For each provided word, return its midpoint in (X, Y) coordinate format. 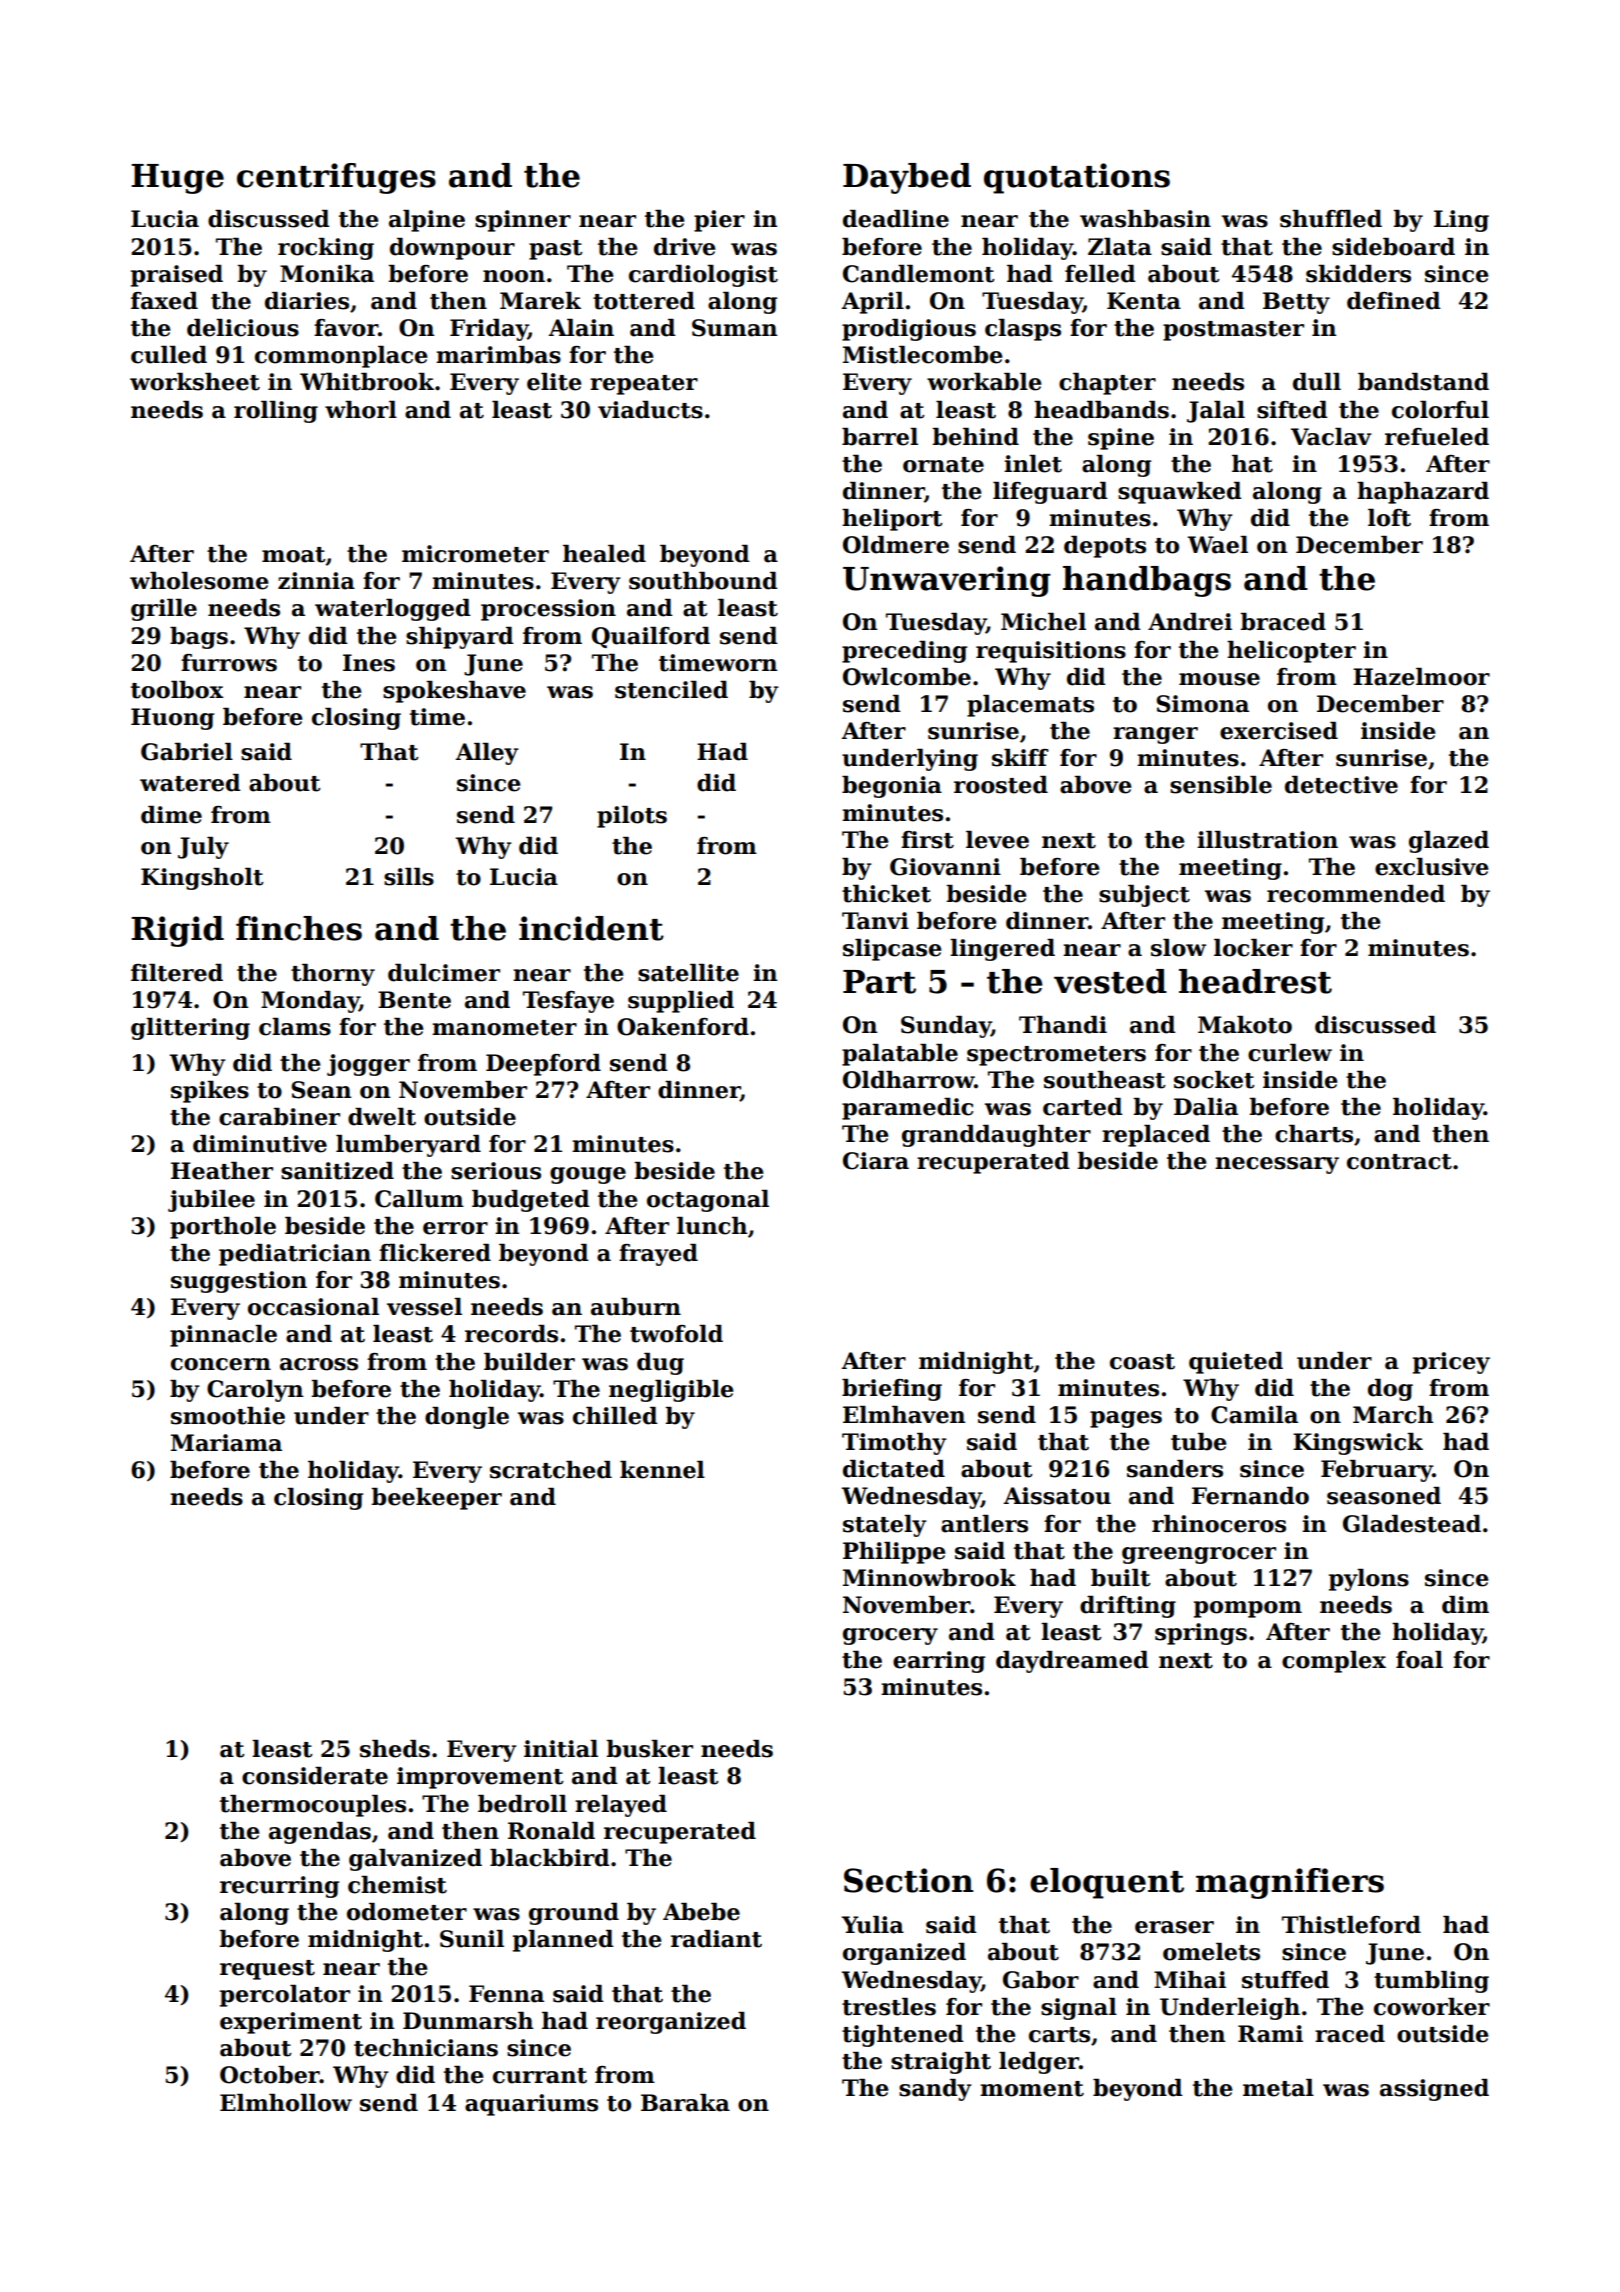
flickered (435, 1253)
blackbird (550, 1858)
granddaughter (996, 1136)
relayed (621, 1806)
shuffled (1331, 219)
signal (1079, 2009)
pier (719, 221)
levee (997, 840)
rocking (326, 249)
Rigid (177, 931)
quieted (1236, 1363)
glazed (1449, 842)
